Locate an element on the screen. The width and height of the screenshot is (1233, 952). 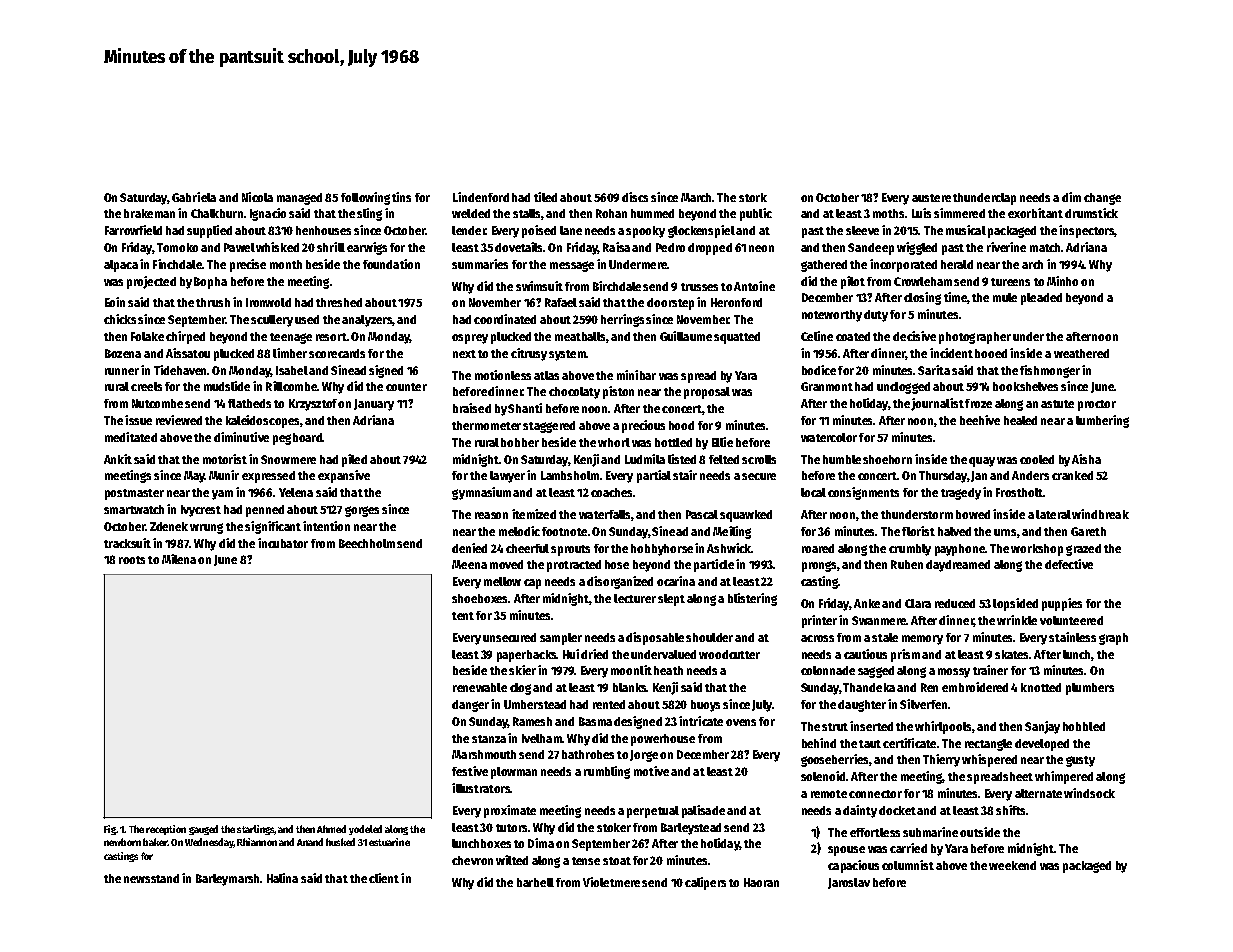
booed is located at coordinates (991, 353).
